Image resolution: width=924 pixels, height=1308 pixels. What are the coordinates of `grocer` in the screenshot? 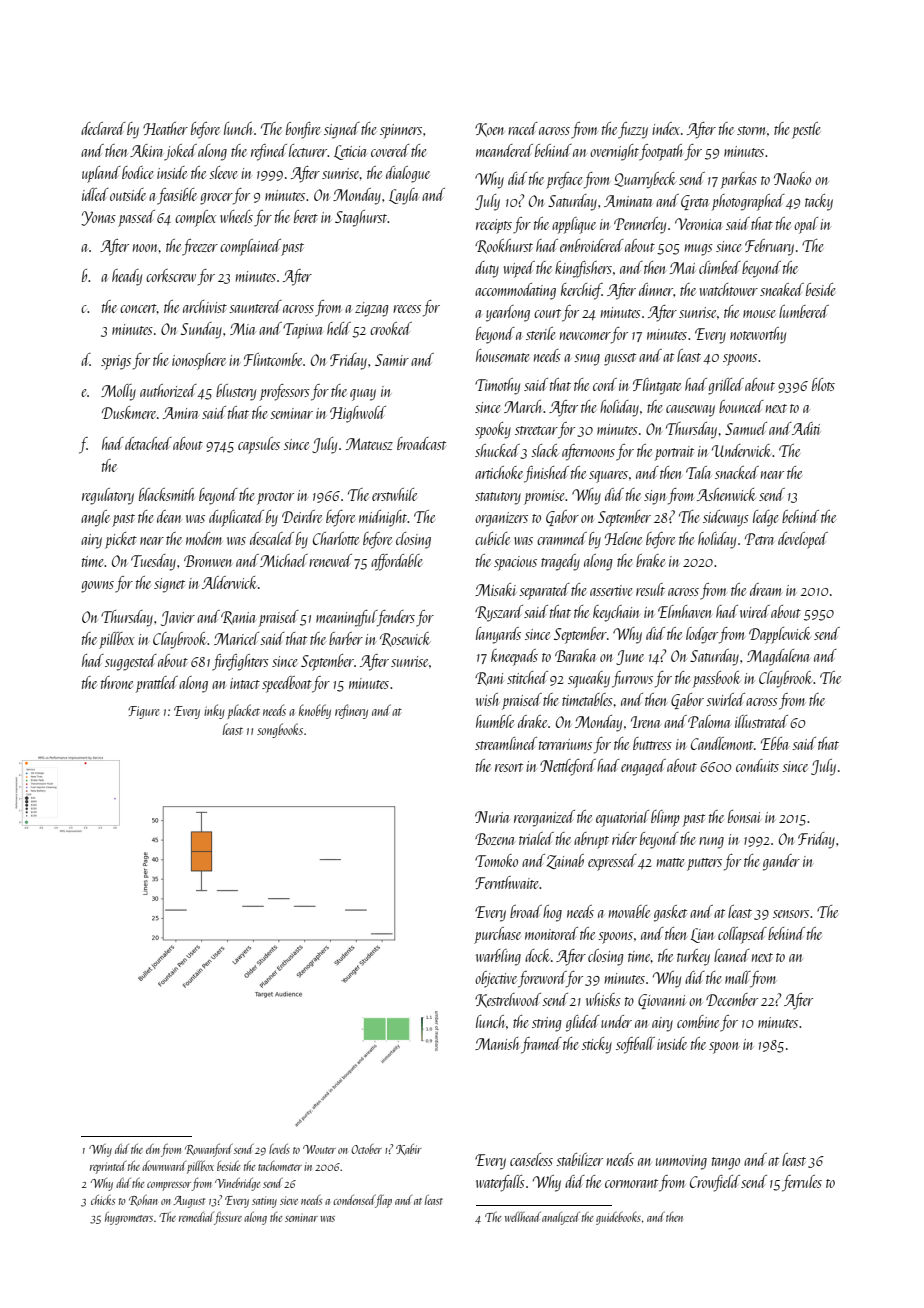 It's located at (216, 199).
